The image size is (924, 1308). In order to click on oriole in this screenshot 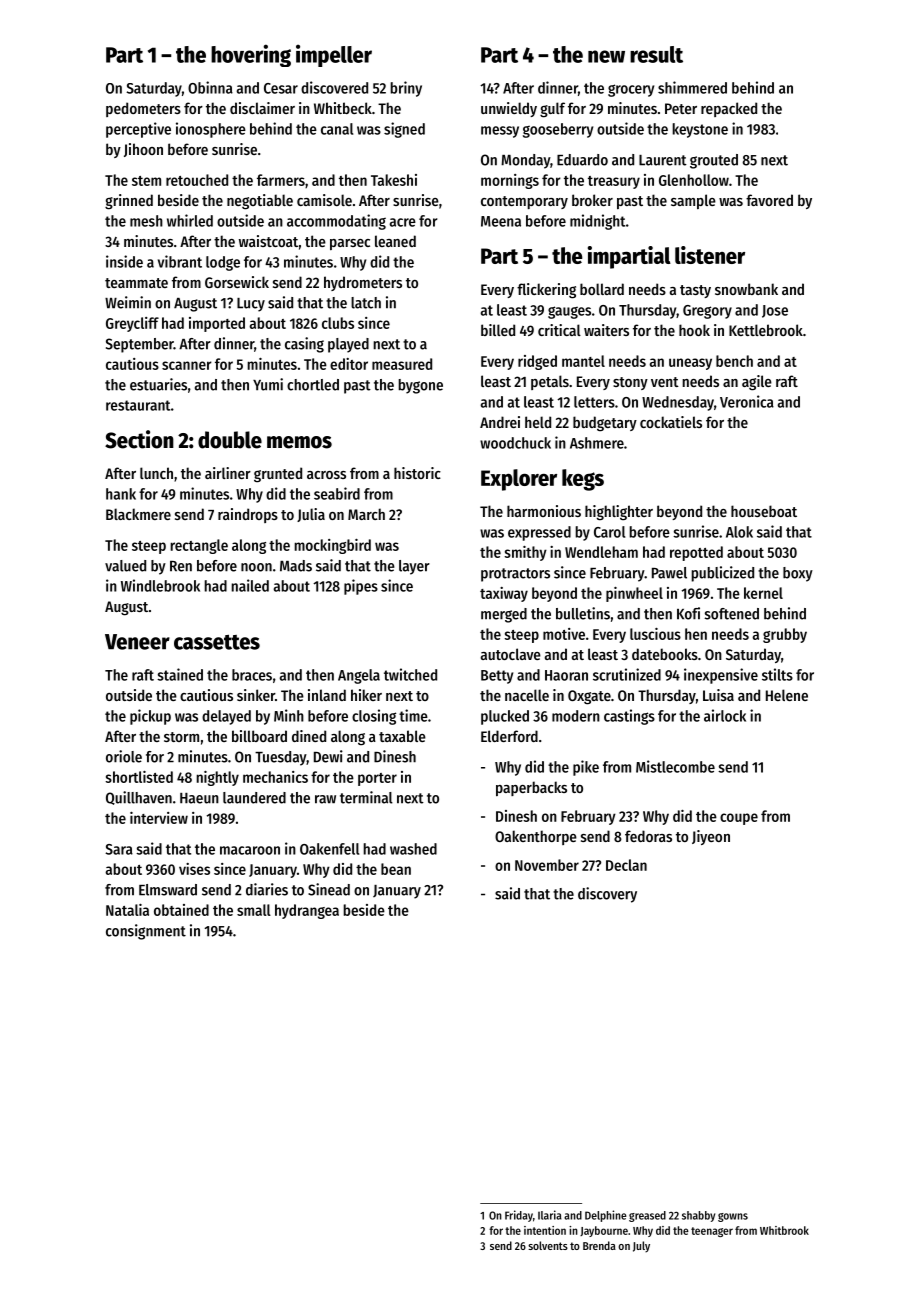, I will do `click(124, 756)`.
